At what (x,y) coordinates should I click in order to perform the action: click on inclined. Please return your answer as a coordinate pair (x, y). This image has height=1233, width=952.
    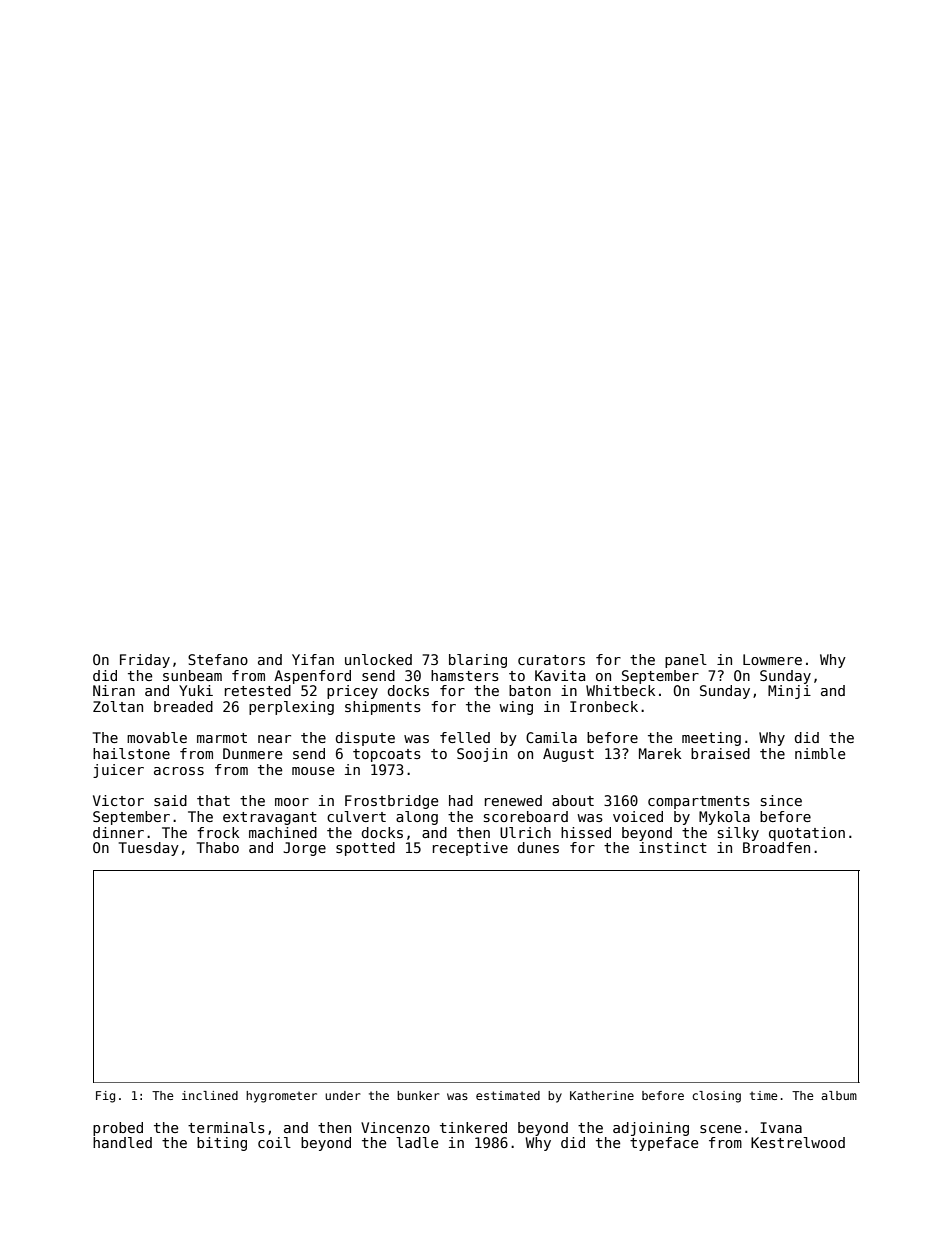
    Looking at the image, I should click on (210, 1095).
